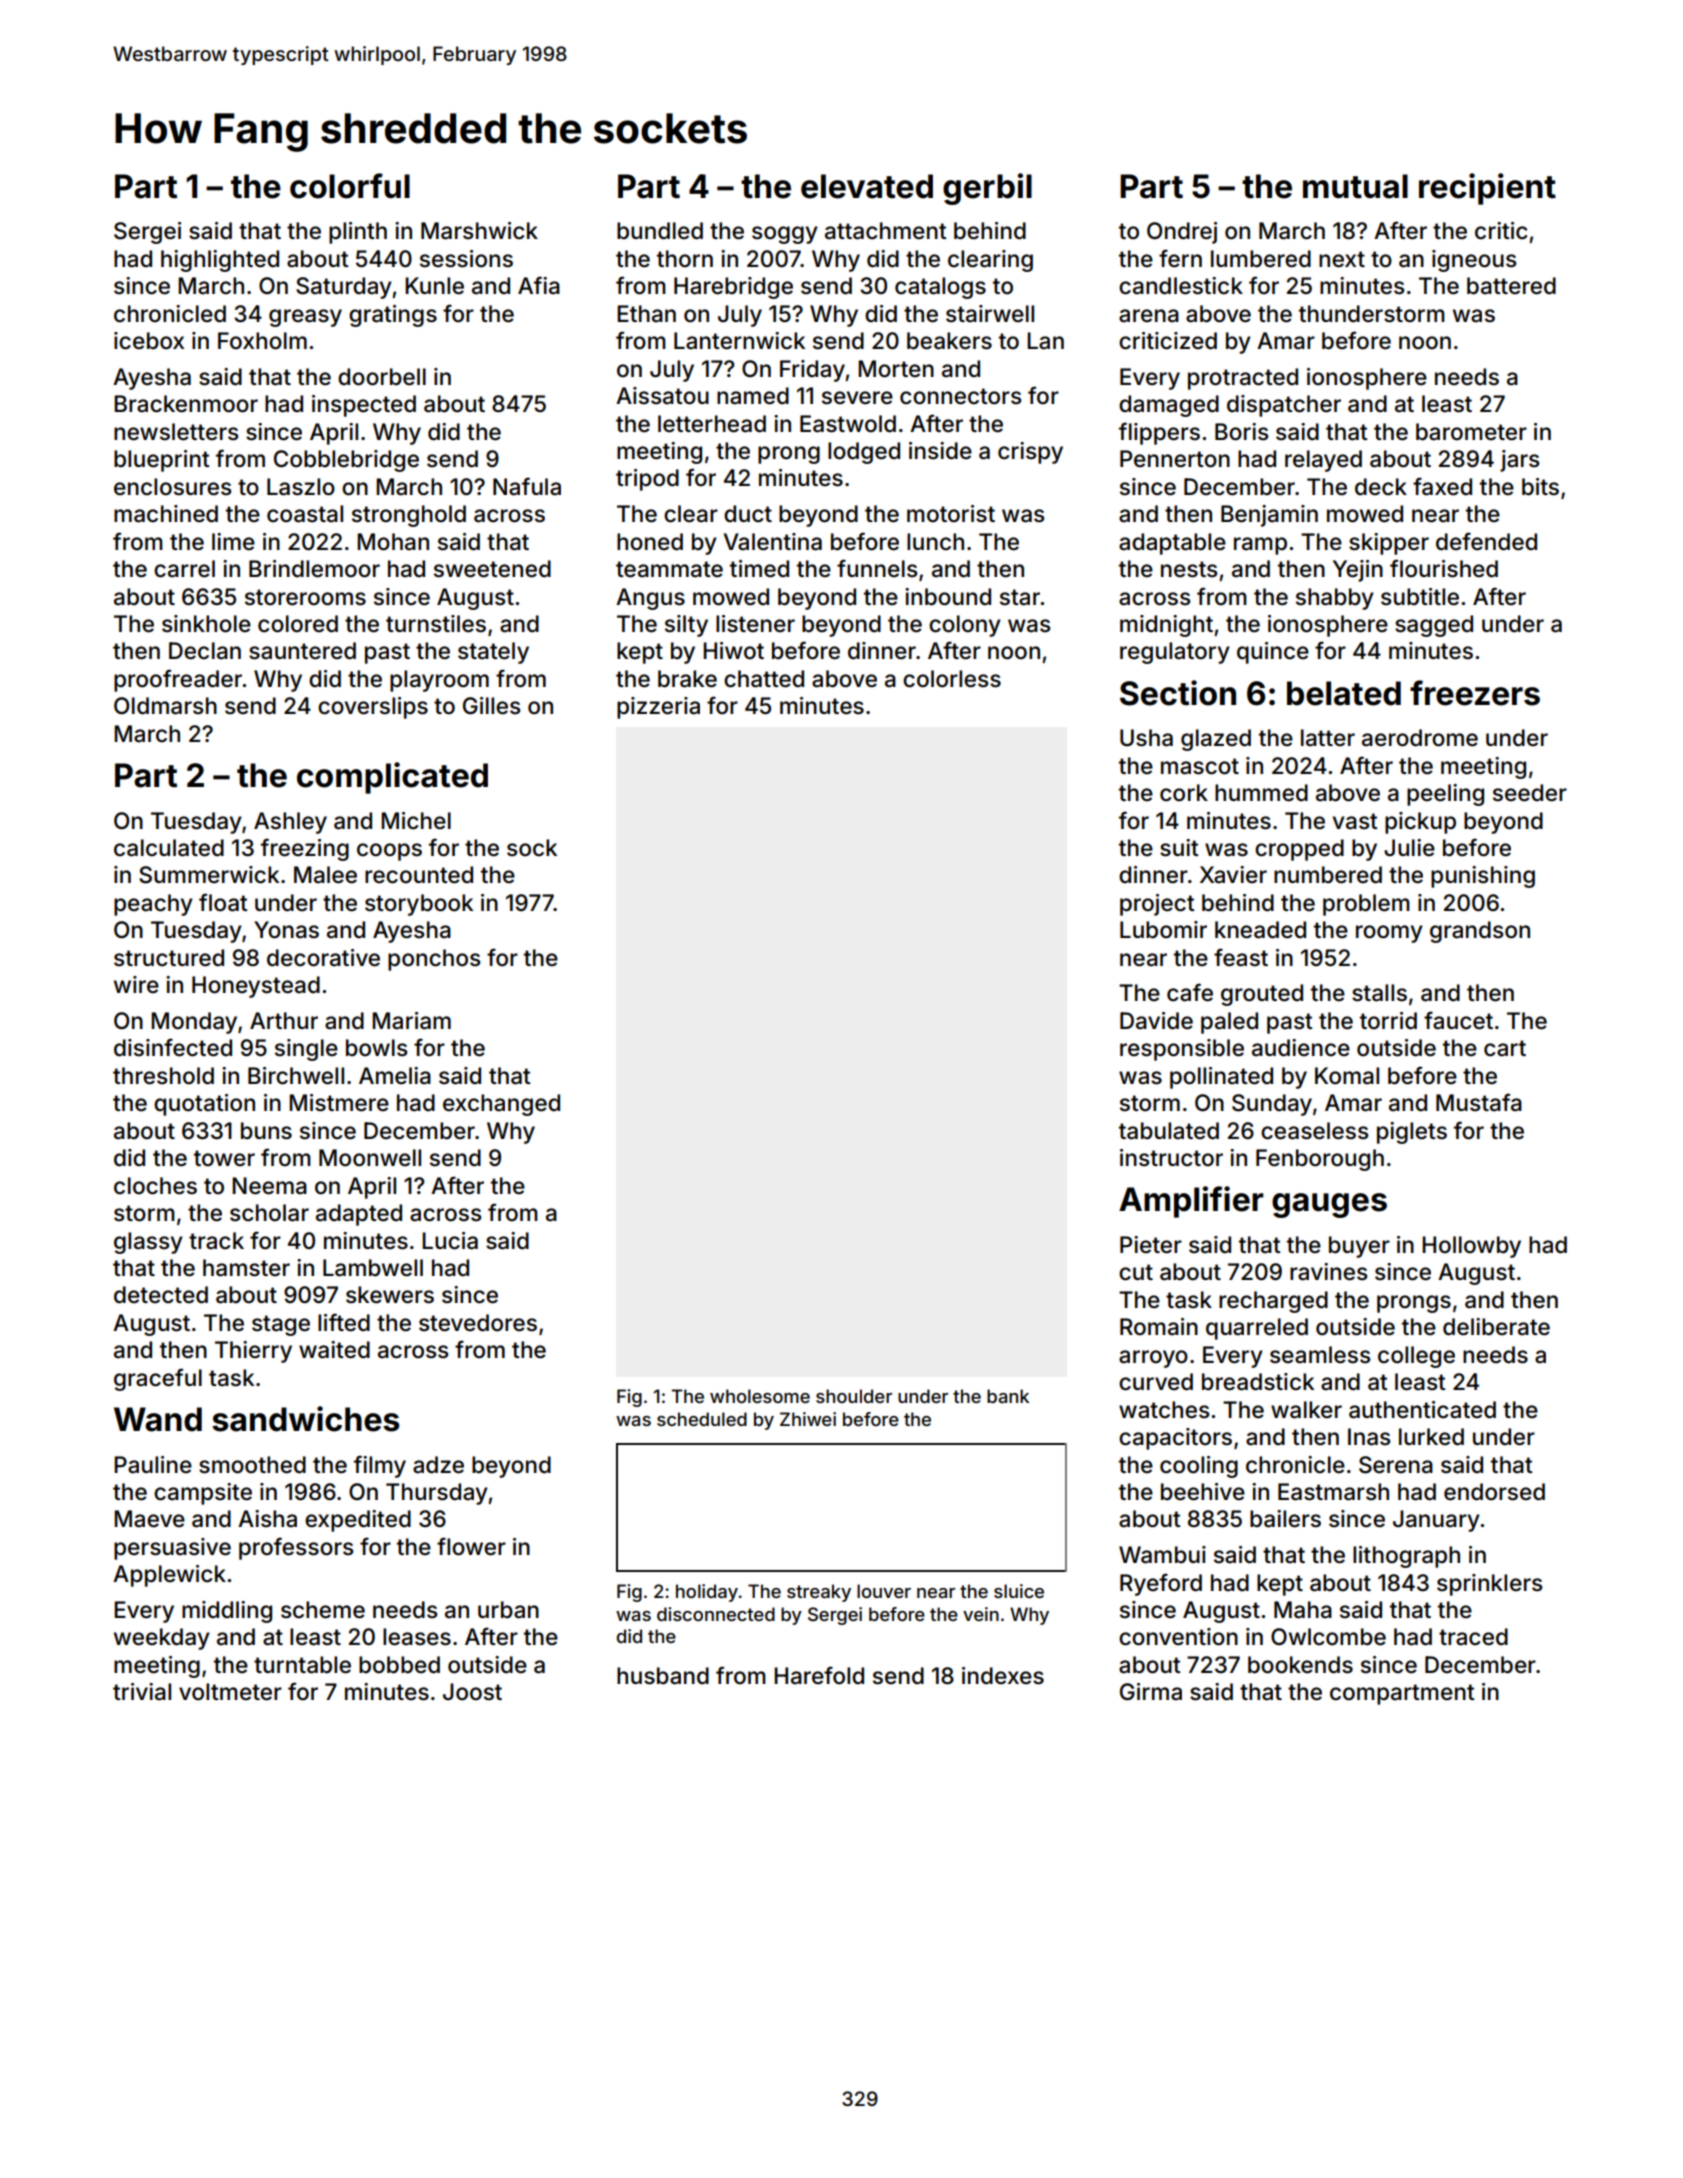  I want to click on inbound, so click(948, 597).
